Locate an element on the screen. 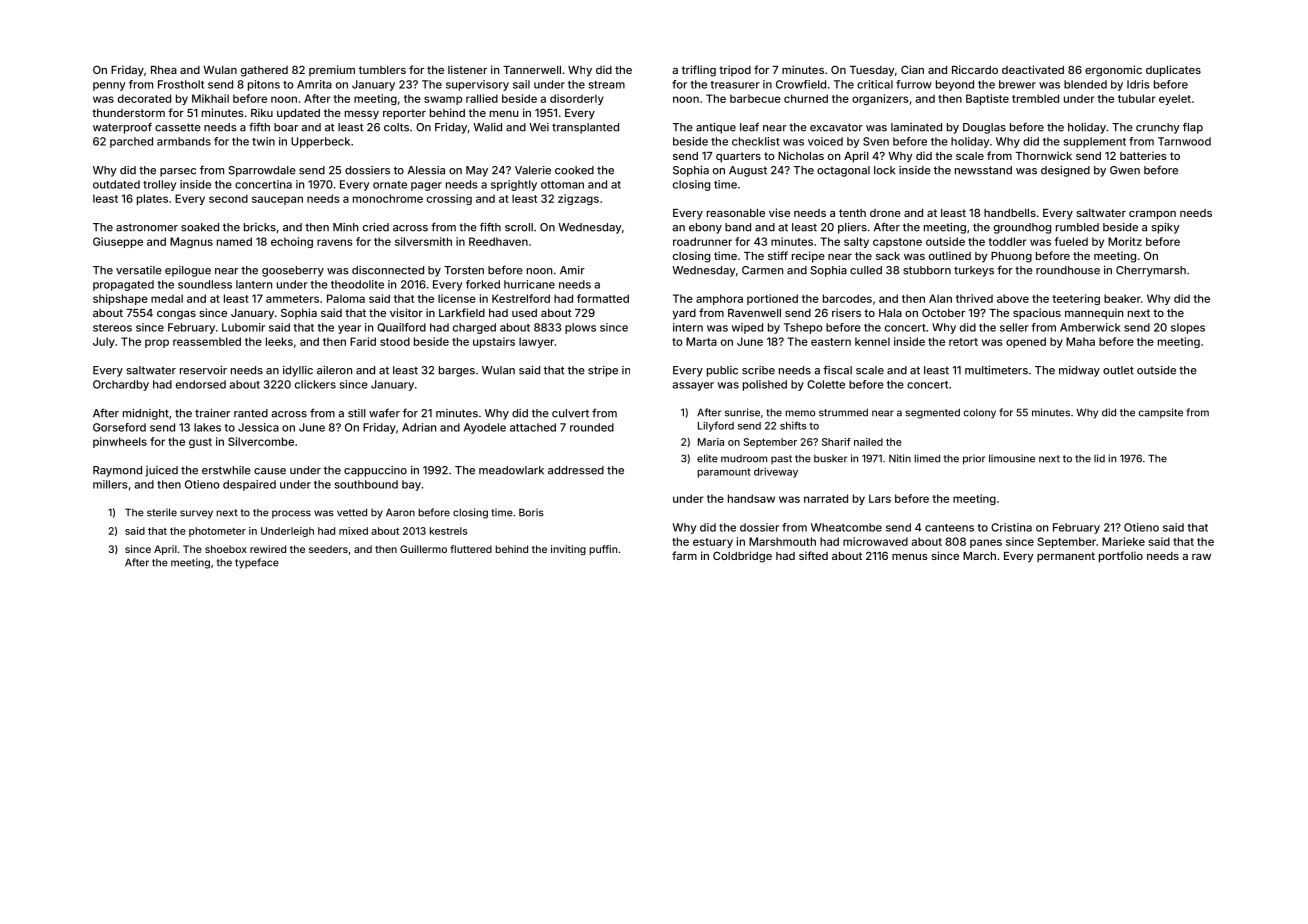 This screenshot has height=924, width=1308. trifling is located at coordinates (699, 71).
